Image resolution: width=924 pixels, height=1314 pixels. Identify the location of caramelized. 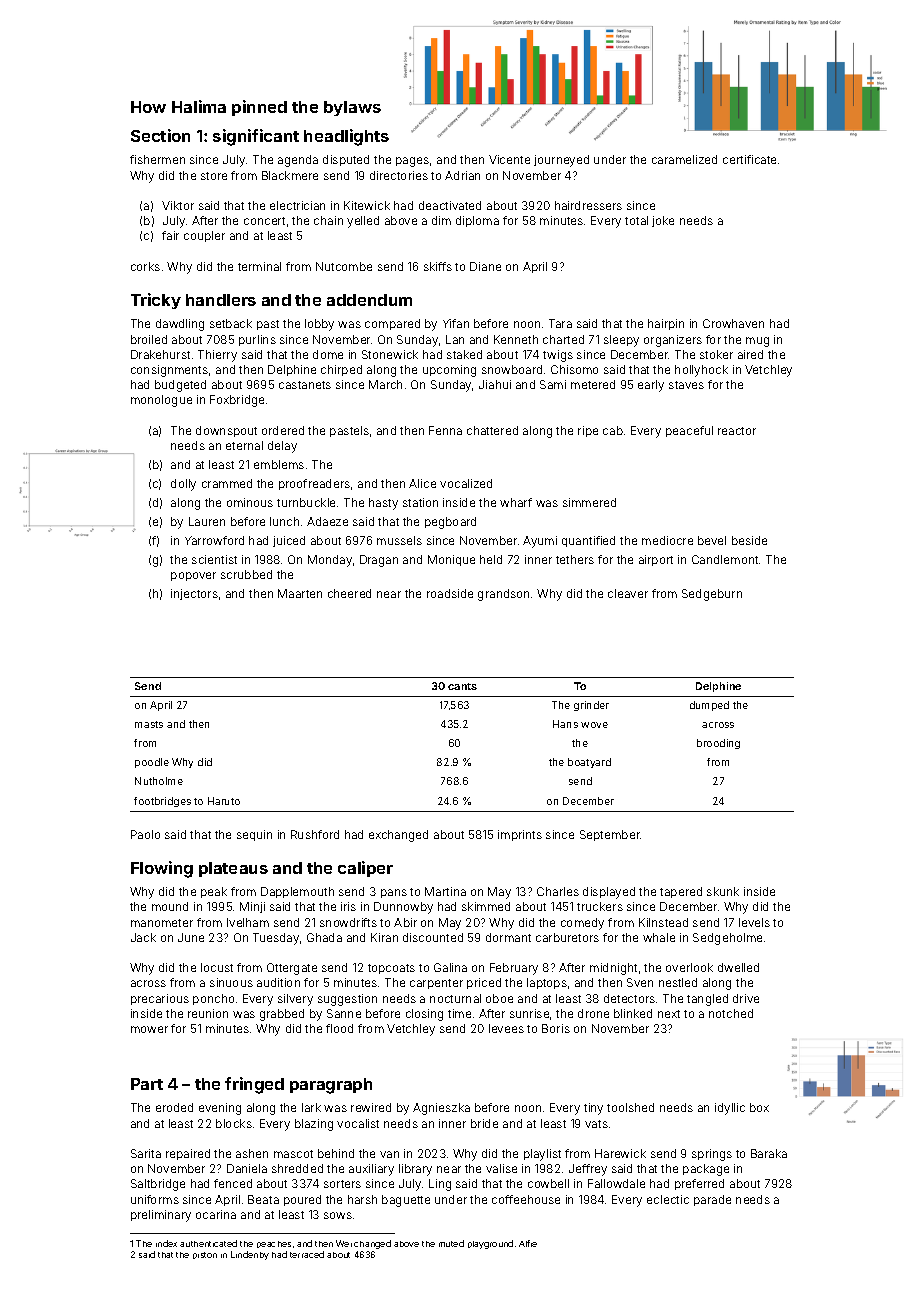
(684, 159).
